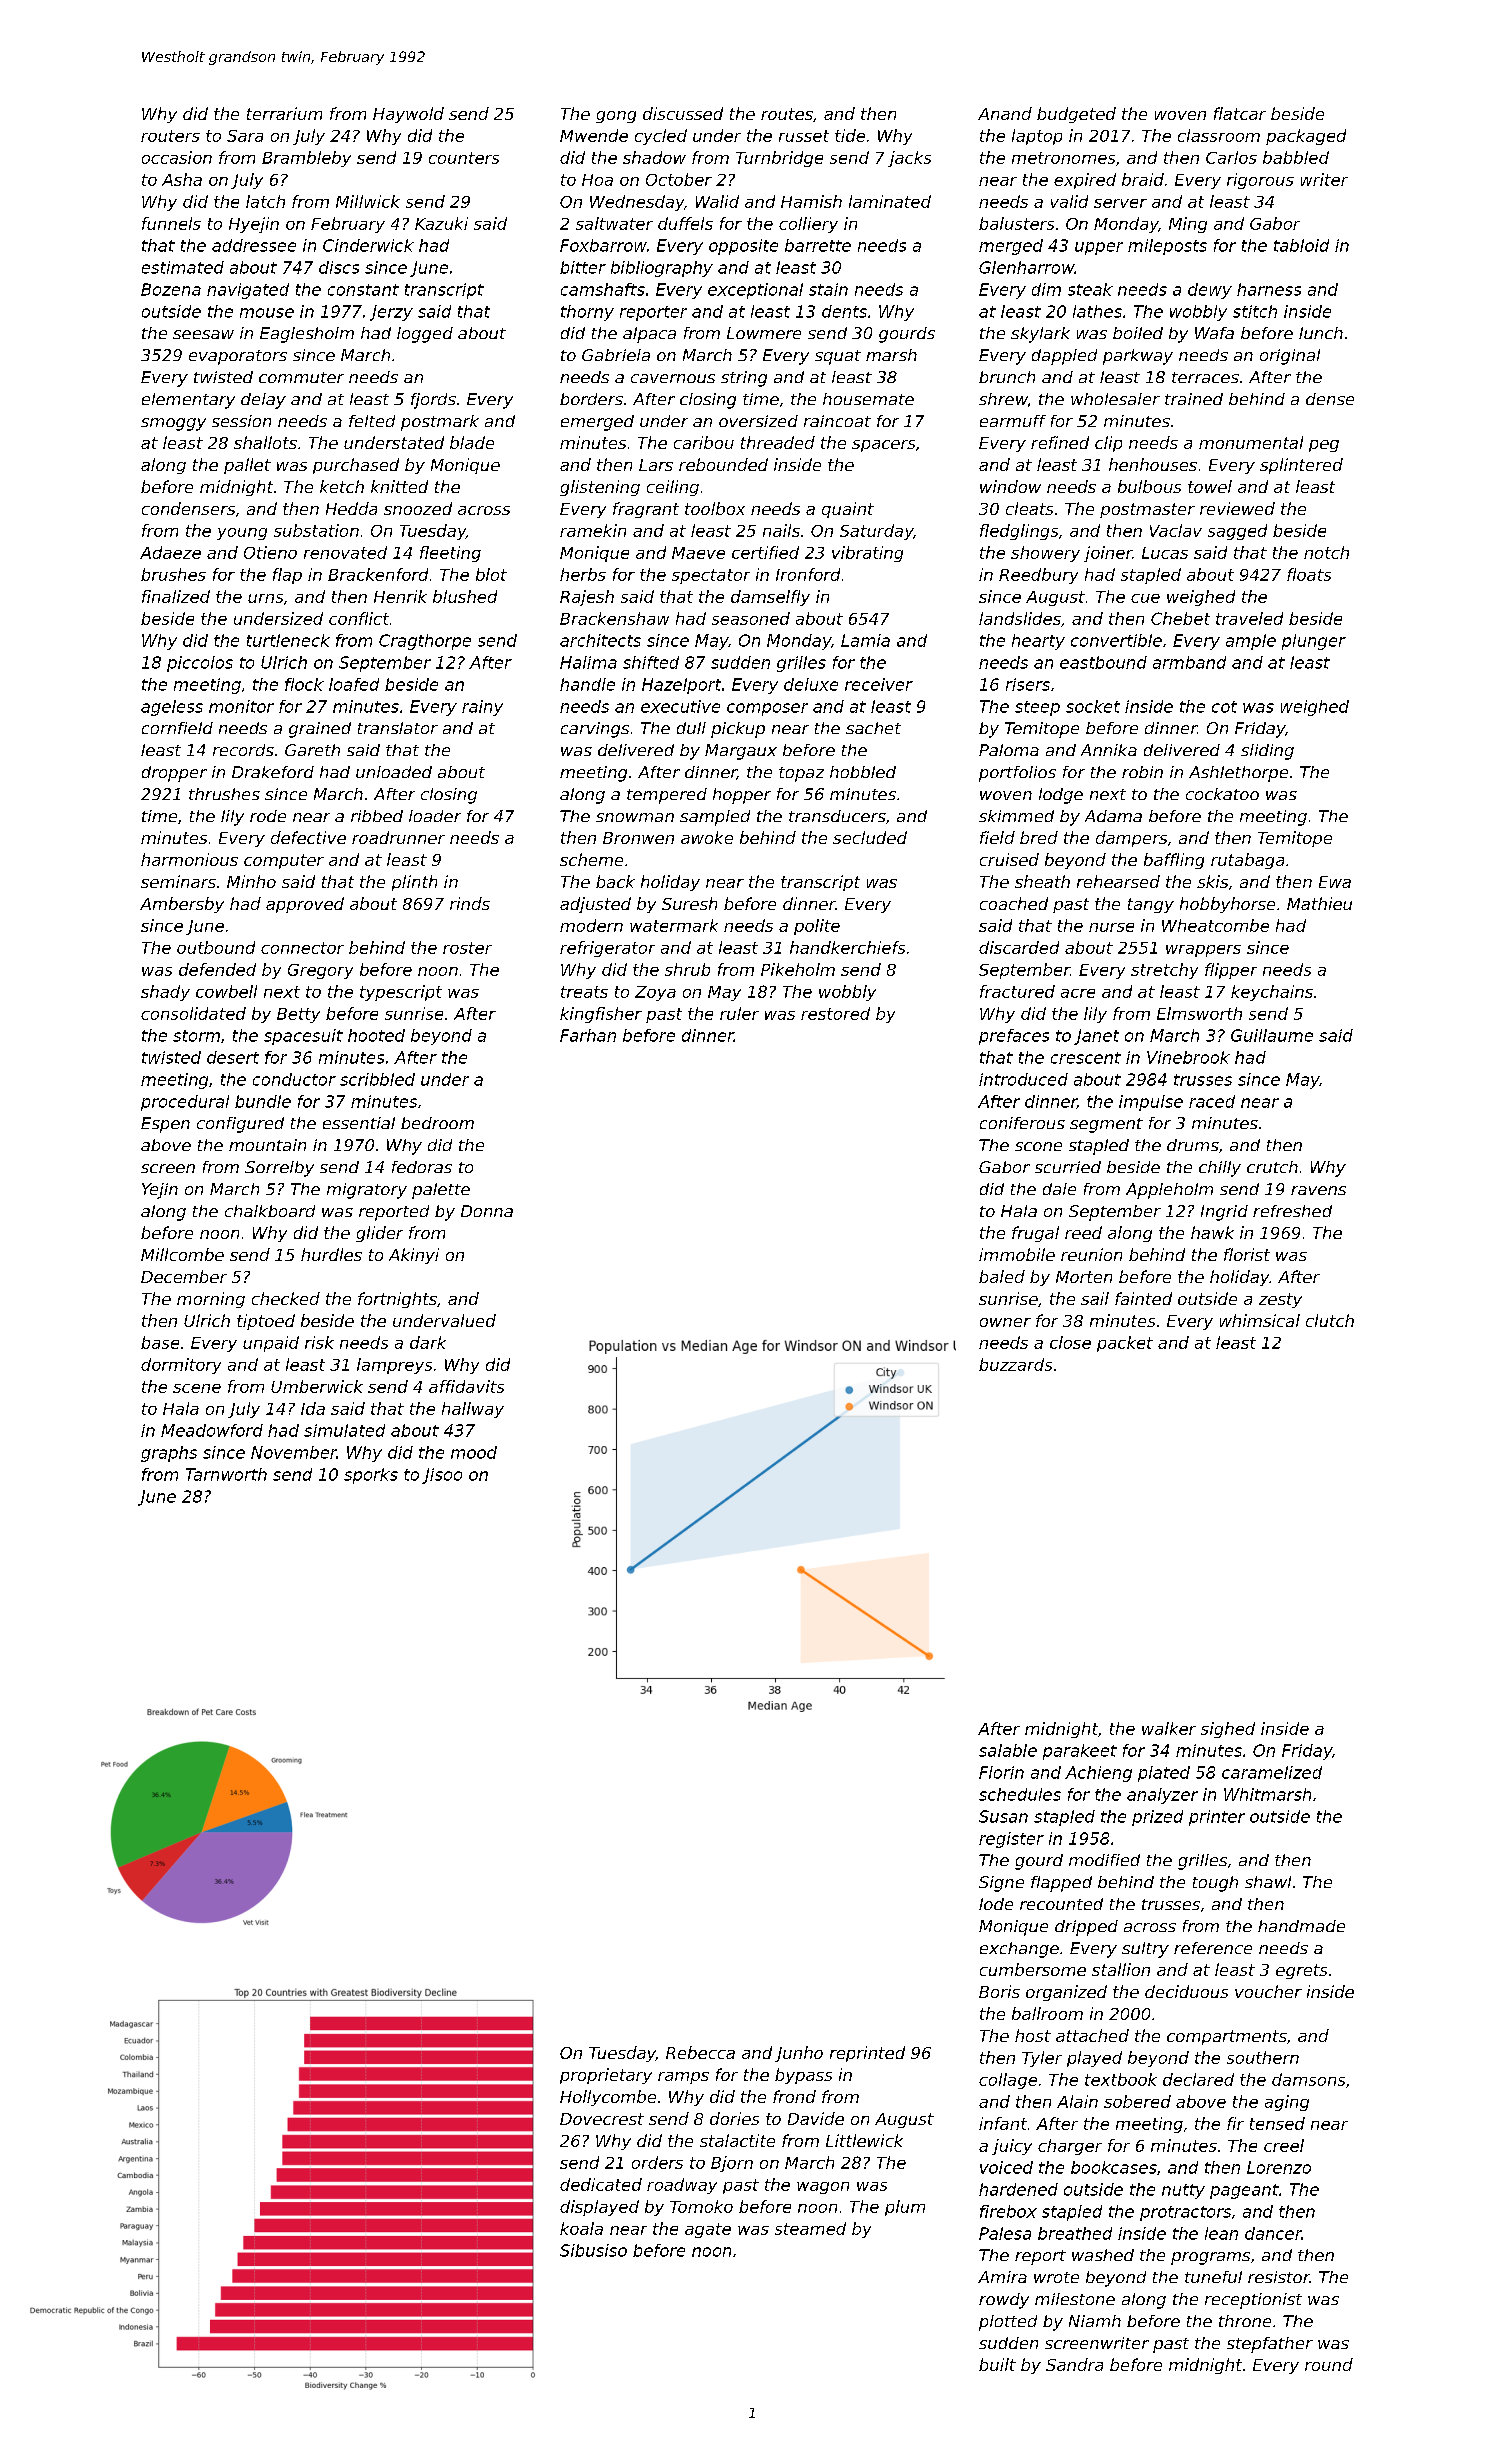 This page has width=1496, height=2464. What do you see at coordinates (739, 1013) in the page?
I see `ruler` at bounding box center [739, 1013].
